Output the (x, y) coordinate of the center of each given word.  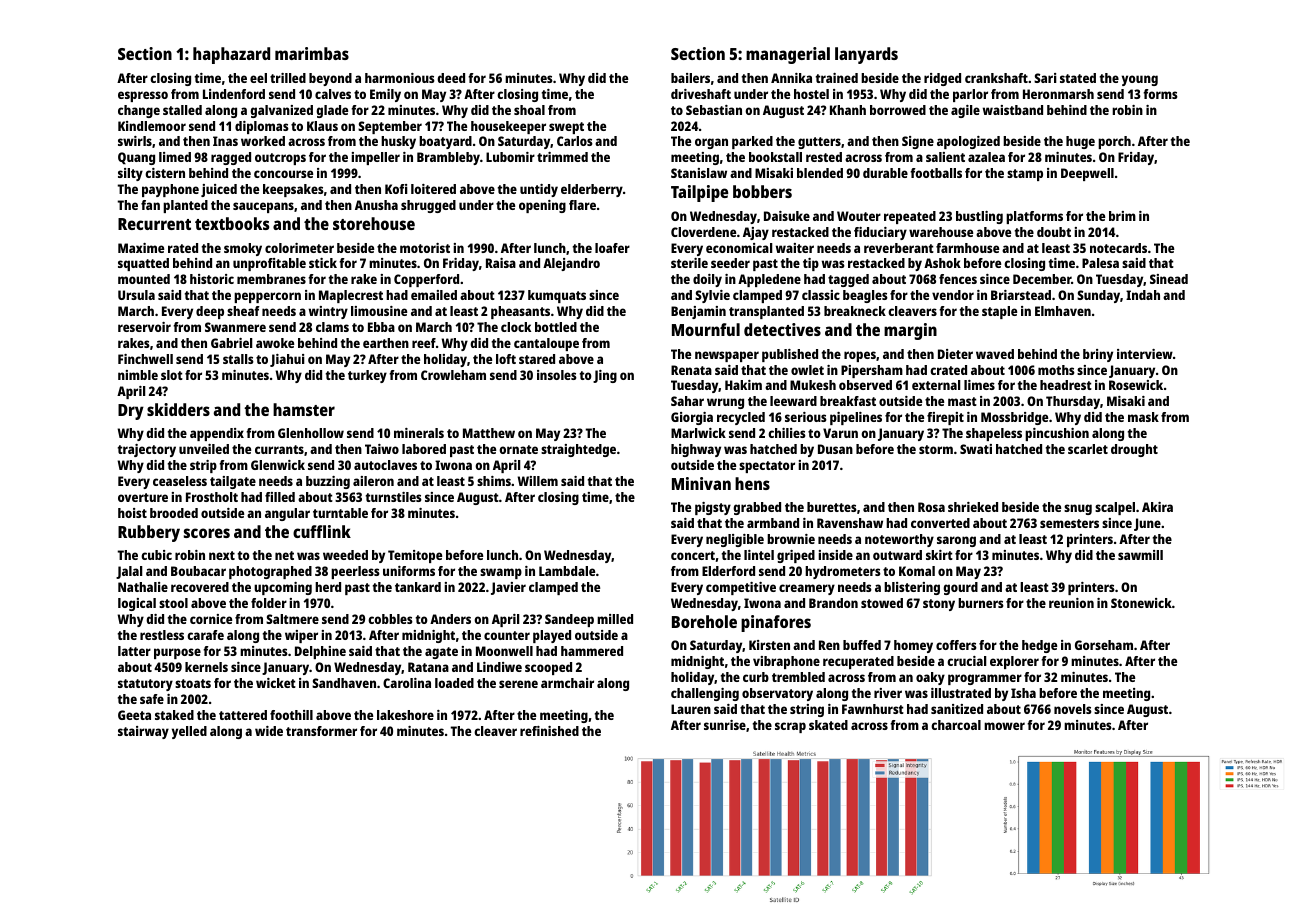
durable (885, 173)
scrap (790, 727)
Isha (1023, 693)
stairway (143, 732)
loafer (612, 248)
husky (398, 142)
